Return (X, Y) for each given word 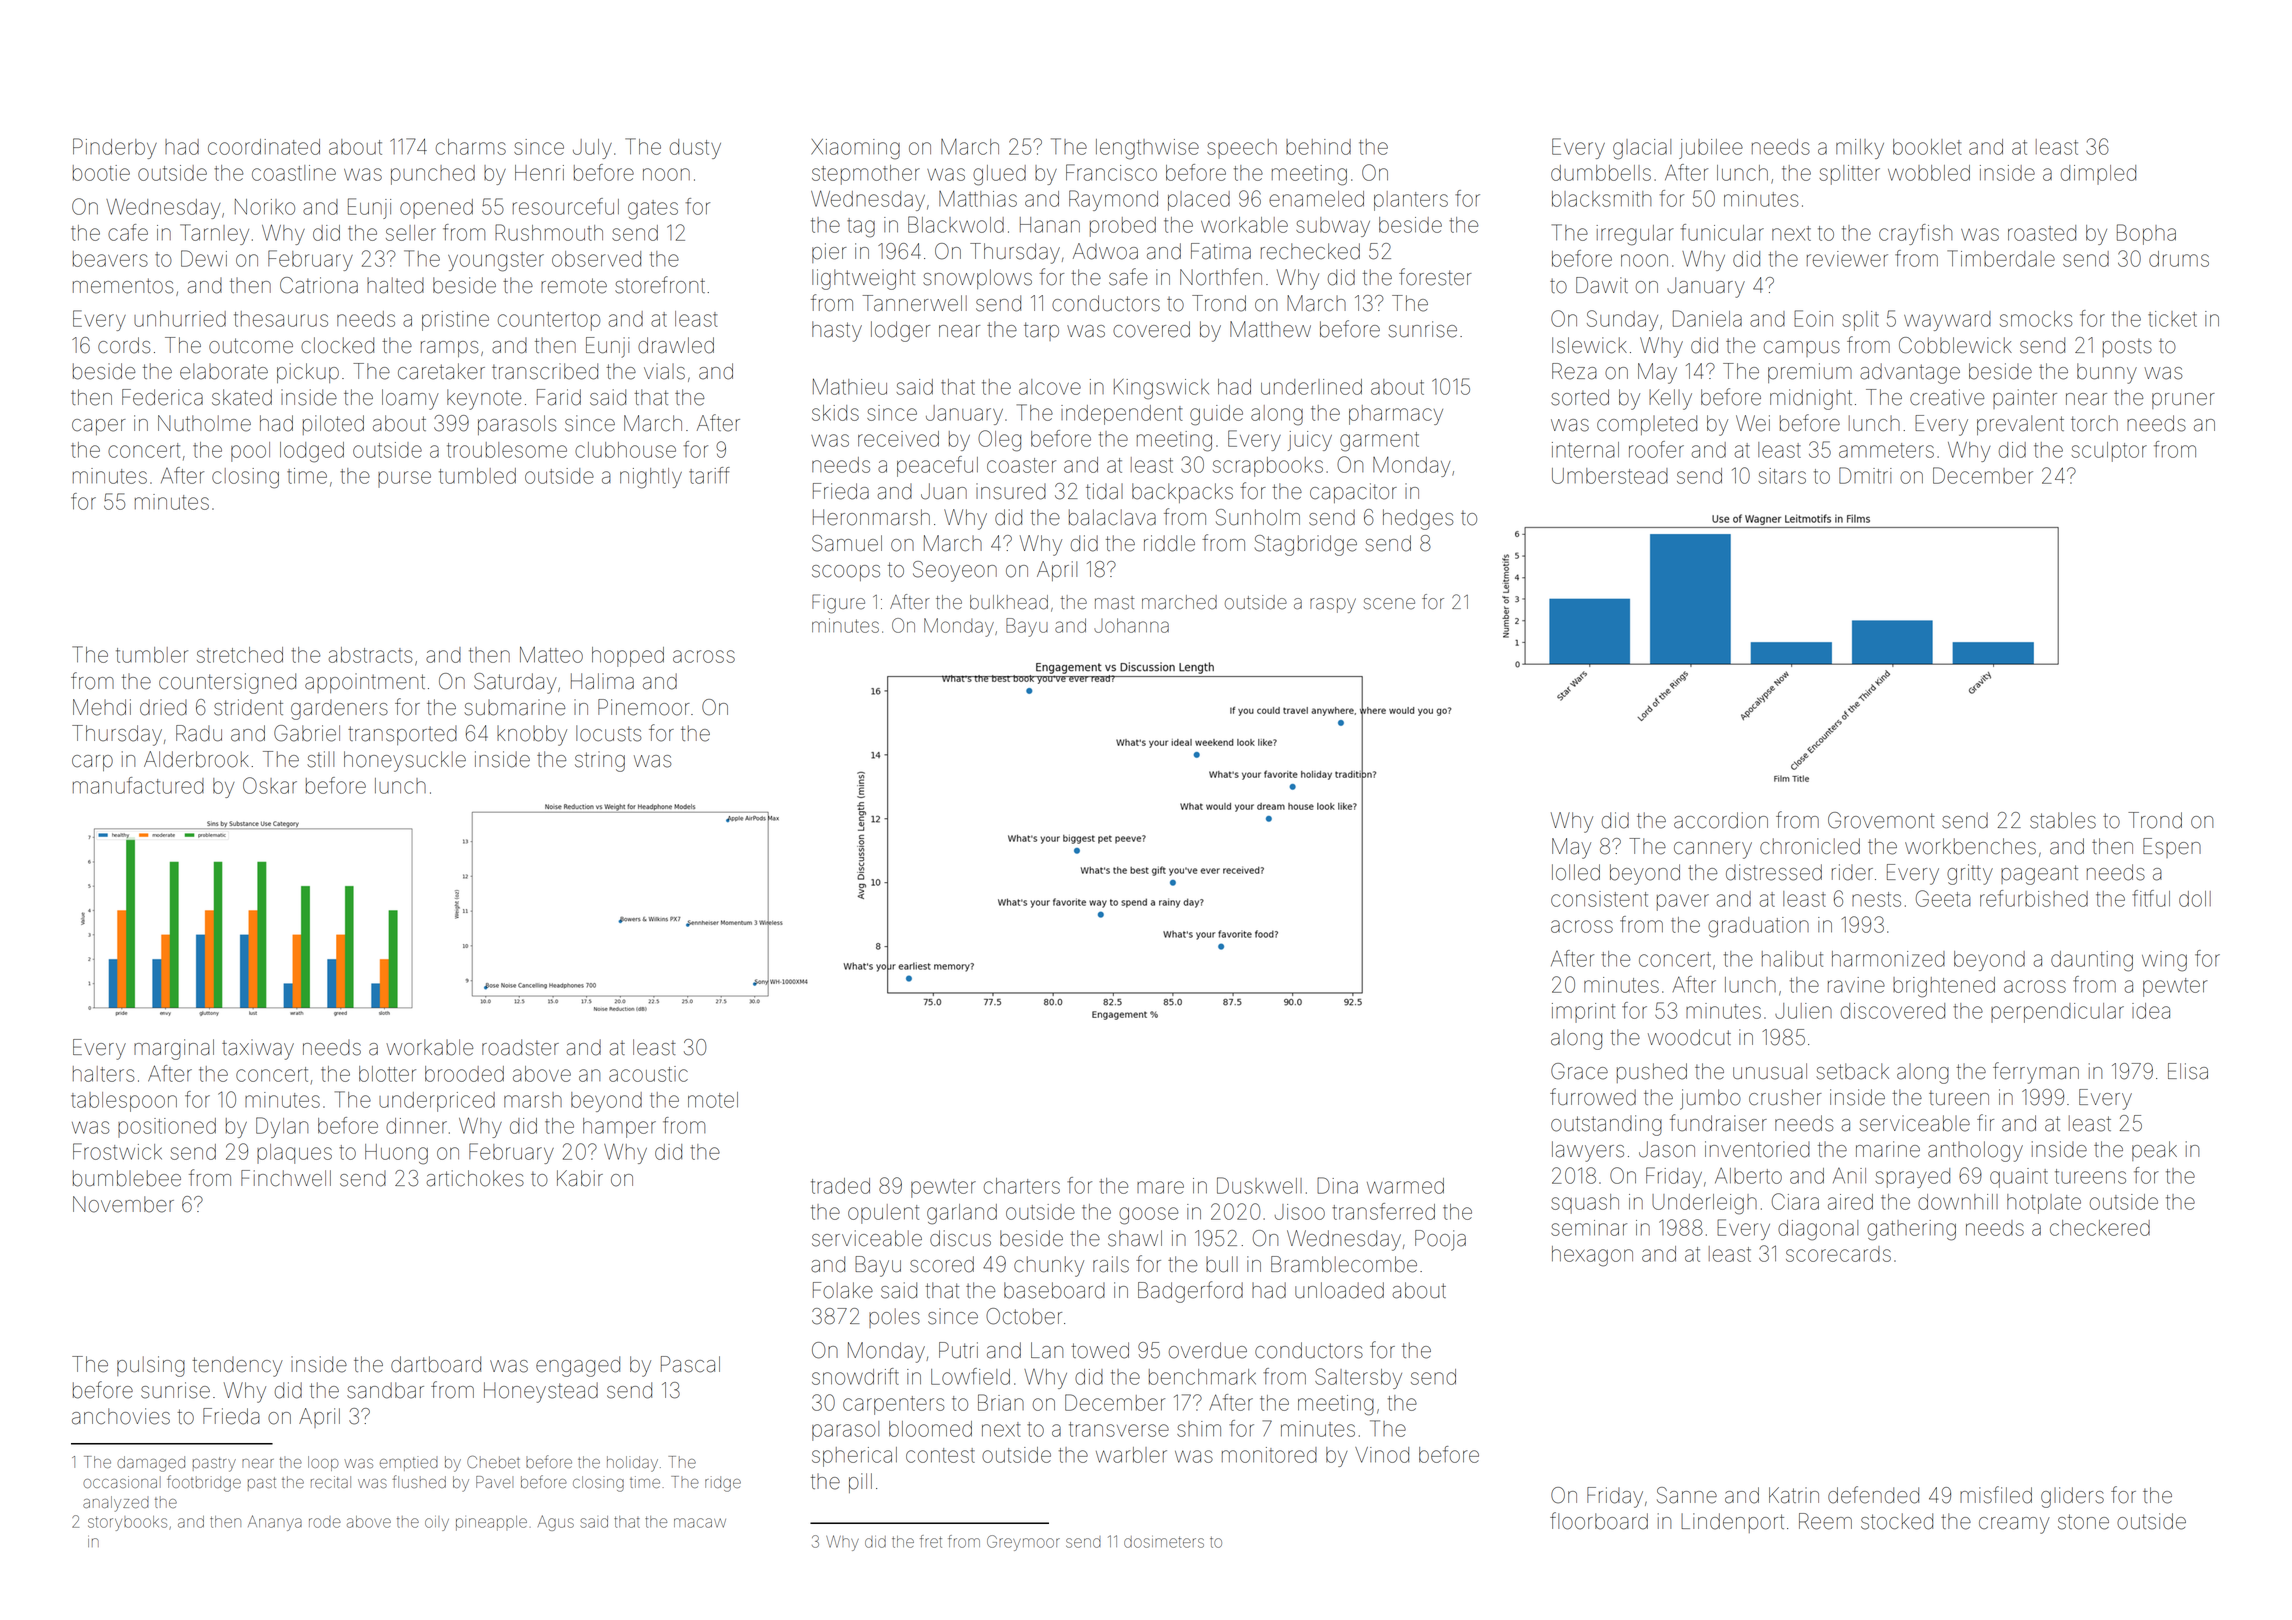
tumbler (152, 655)
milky (1860, 149)
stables (2063, 820)
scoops (846, 573)
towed (1100, 1350)
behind (1318, 147)
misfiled (1996, 1495)
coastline (294, 173)
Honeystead (541, 1392)
